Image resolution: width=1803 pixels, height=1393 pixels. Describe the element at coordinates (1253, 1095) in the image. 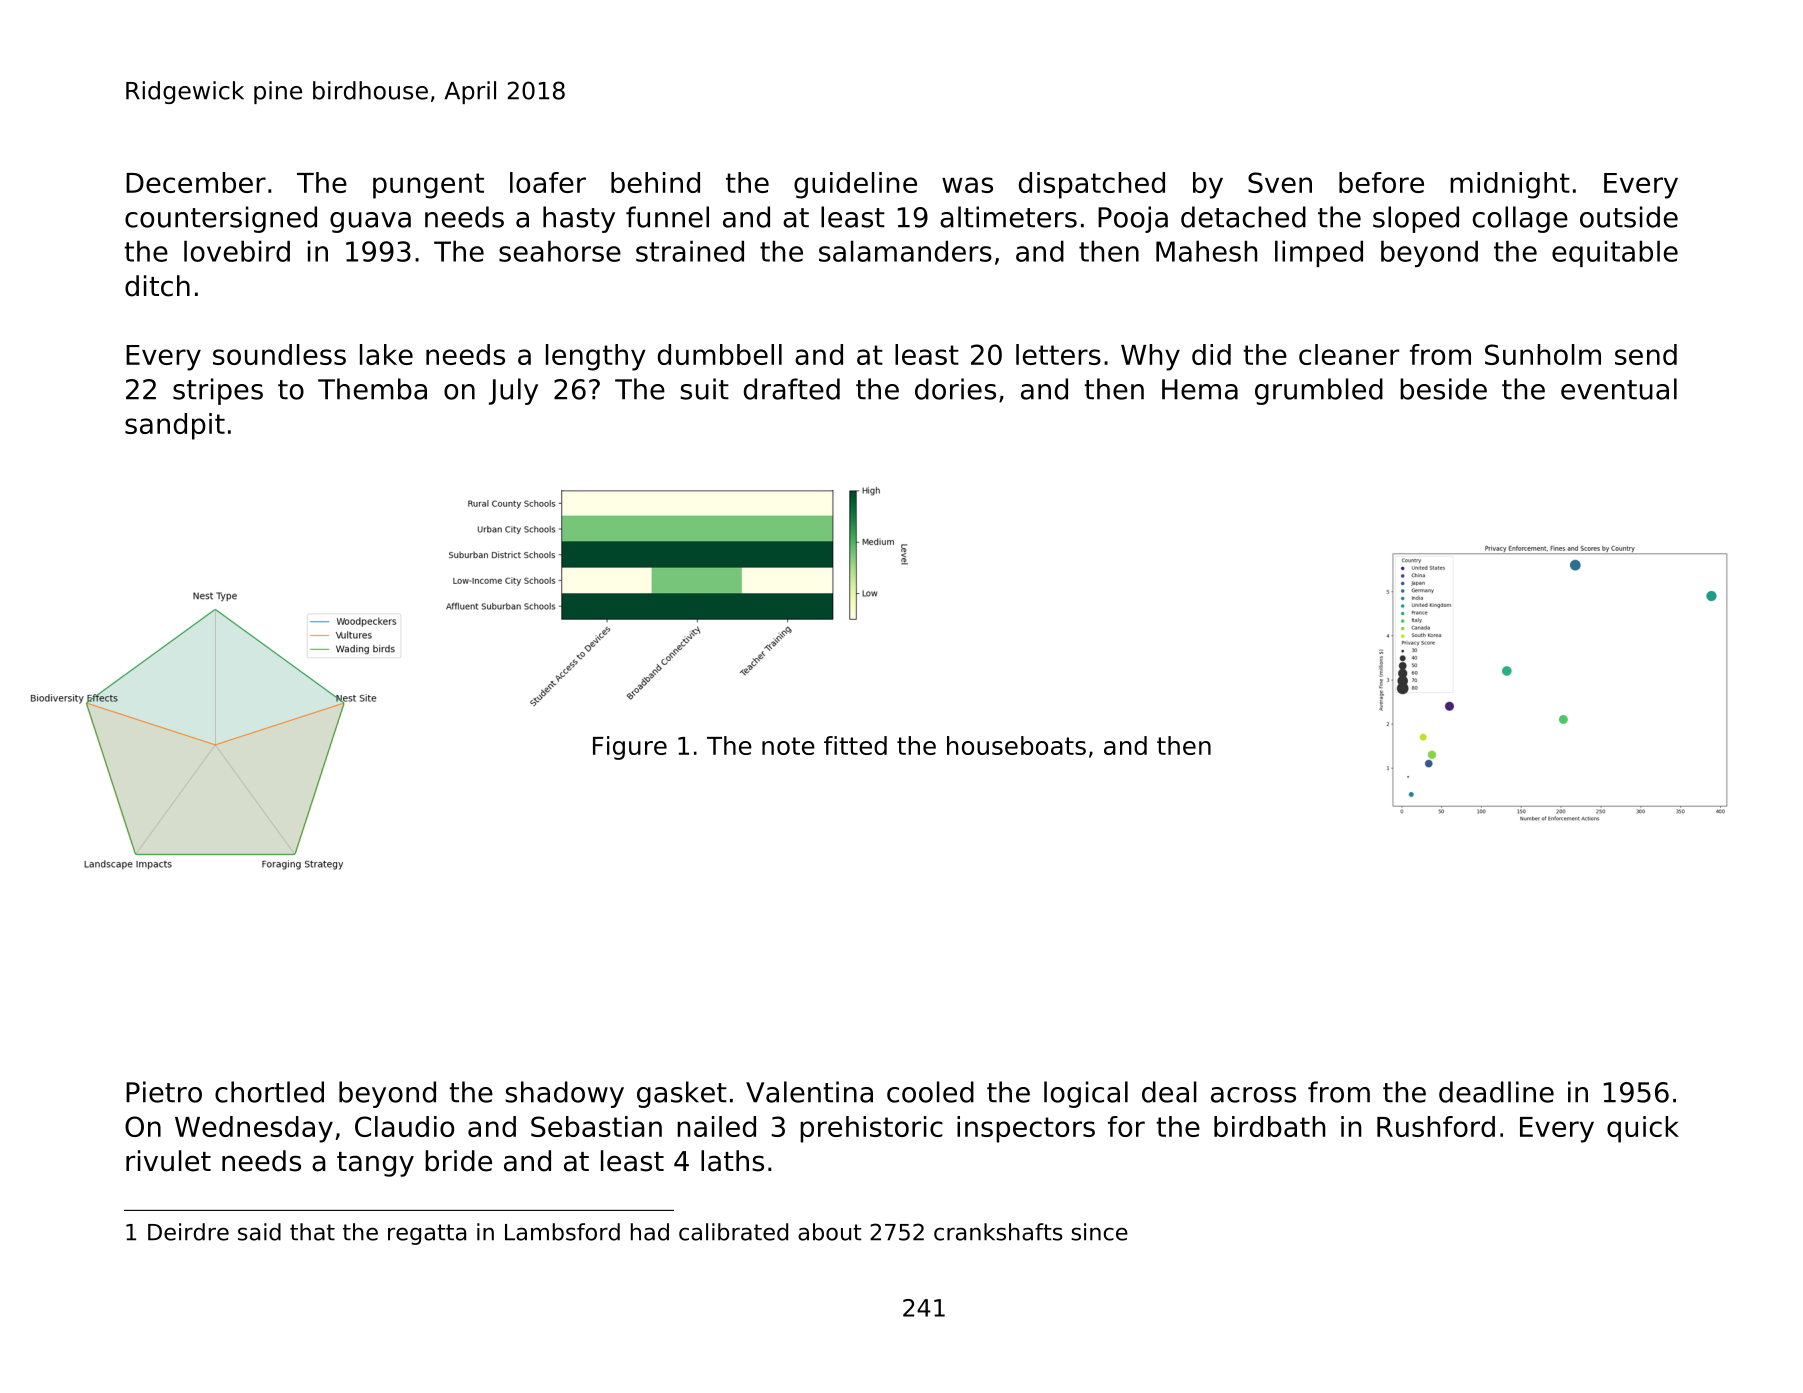

I see `across` at that location.
